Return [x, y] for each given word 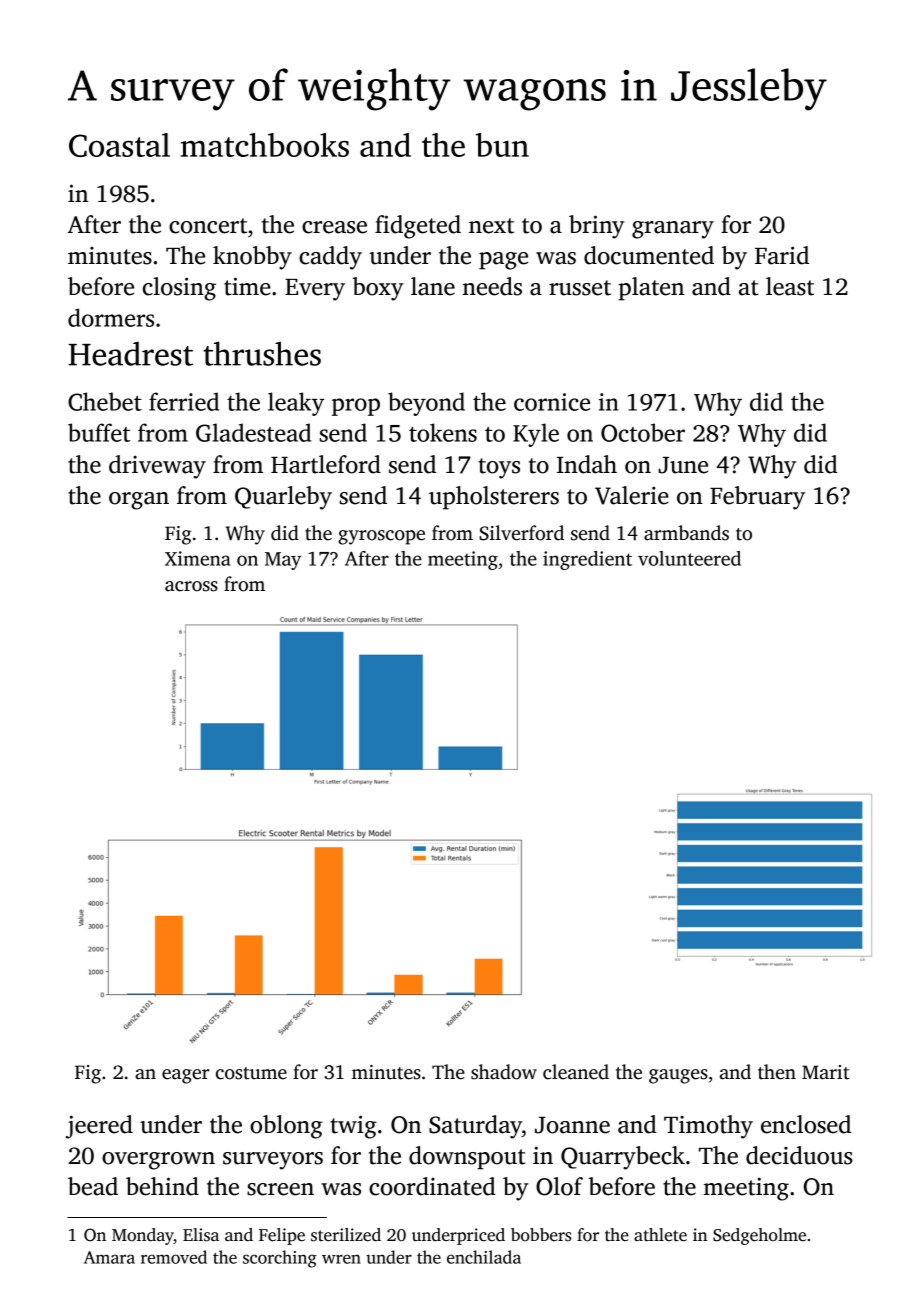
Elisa [201, 1235]
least [790, 286]
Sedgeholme [759, 1236]
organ [139, 501]
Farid [782, 255]
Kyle [536, 435]
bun [502, 145]
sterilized [346, 1235]
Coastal [119, 145]
